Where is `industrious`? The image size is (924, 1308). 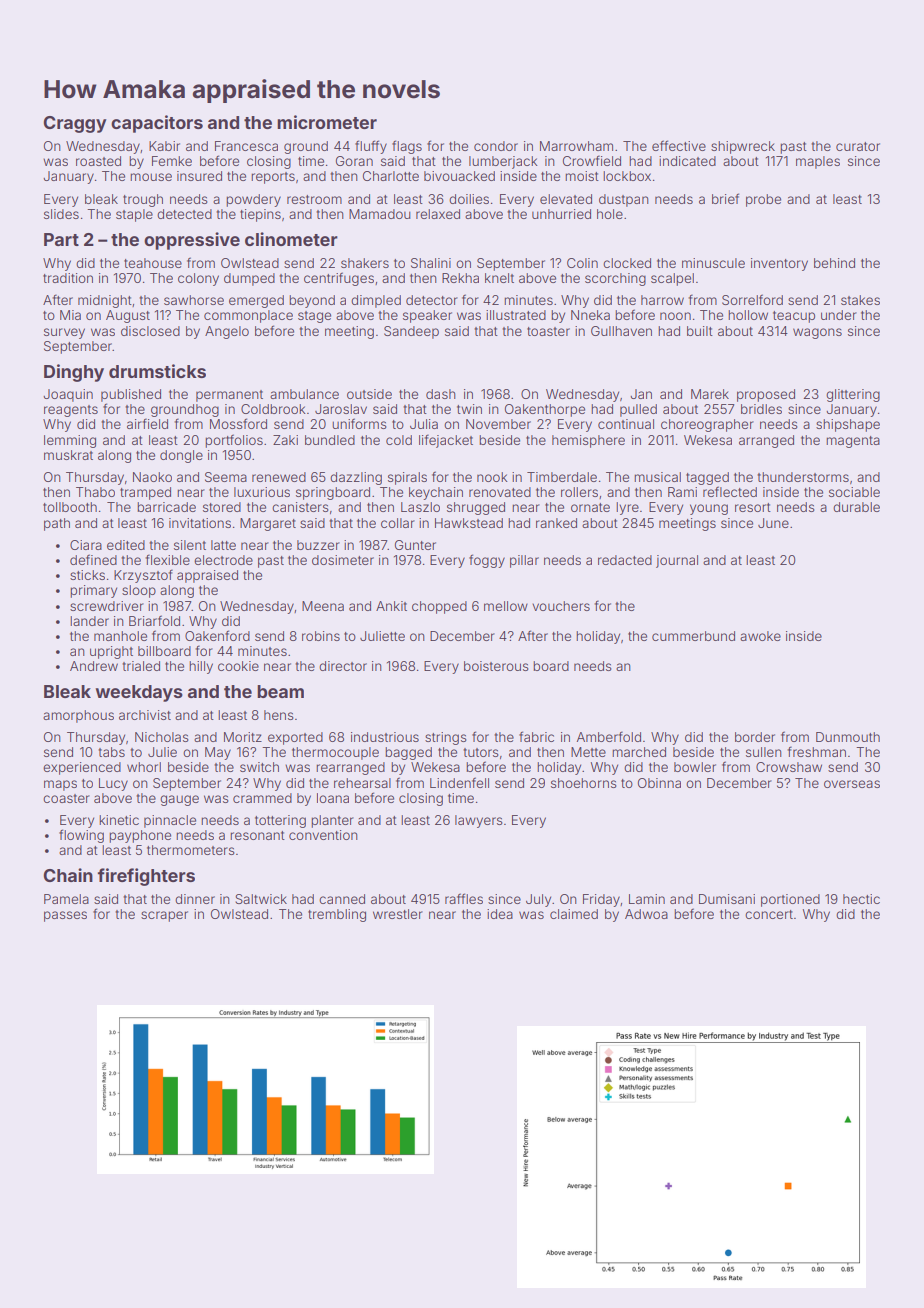
industrious is located at coordinates (385, 737).
